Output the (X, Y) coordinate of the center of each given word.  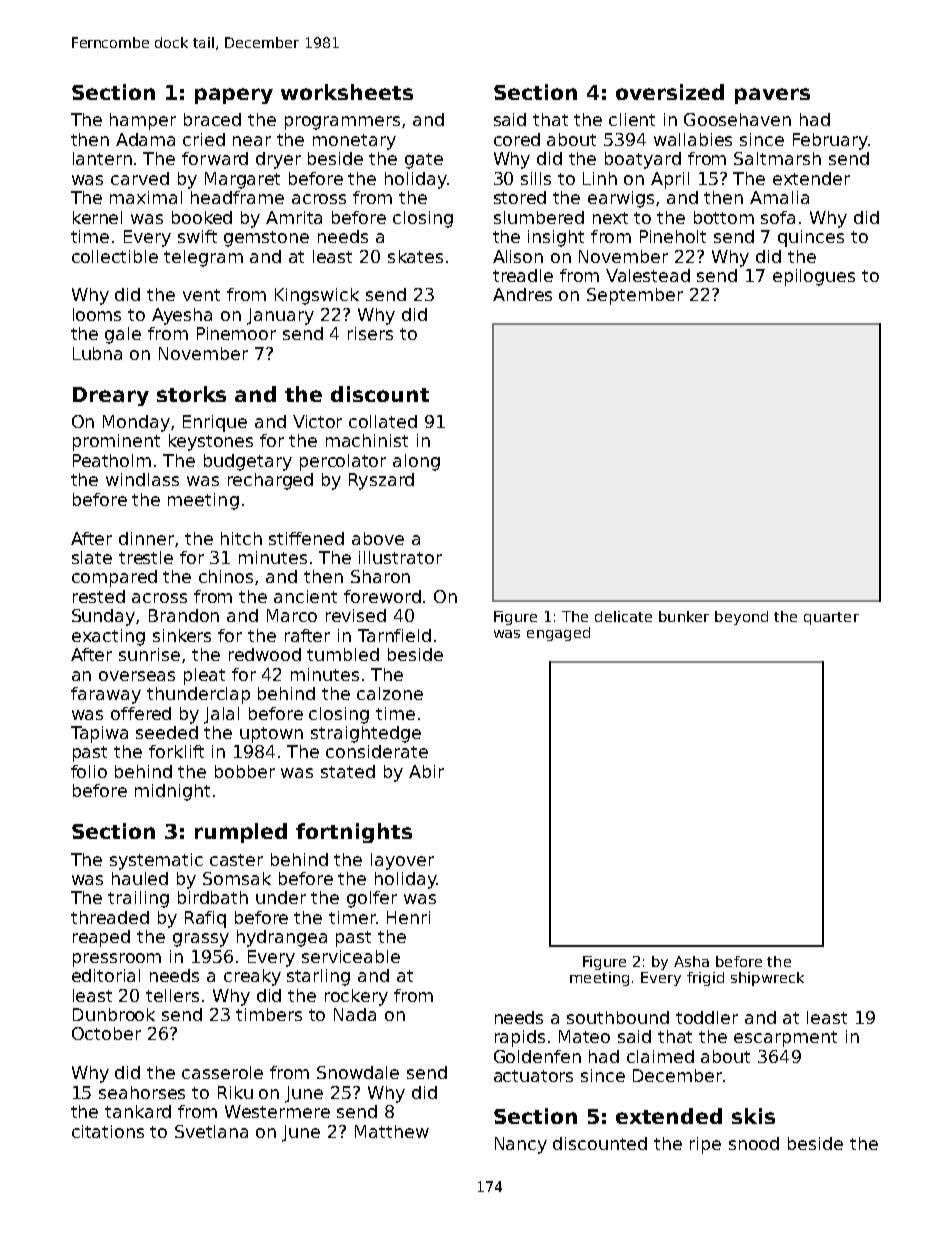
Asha (691, 961)
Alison (518, 256)
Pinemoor (236, 333)
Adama (145, 139)
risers (370, 333)
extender (811, 178)
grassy (201, 940)
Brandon (184, 615)
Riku (235, 1092)
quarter (831, 618)
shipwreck (767, 979)
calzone (390, 693)
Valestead (648, 275)
